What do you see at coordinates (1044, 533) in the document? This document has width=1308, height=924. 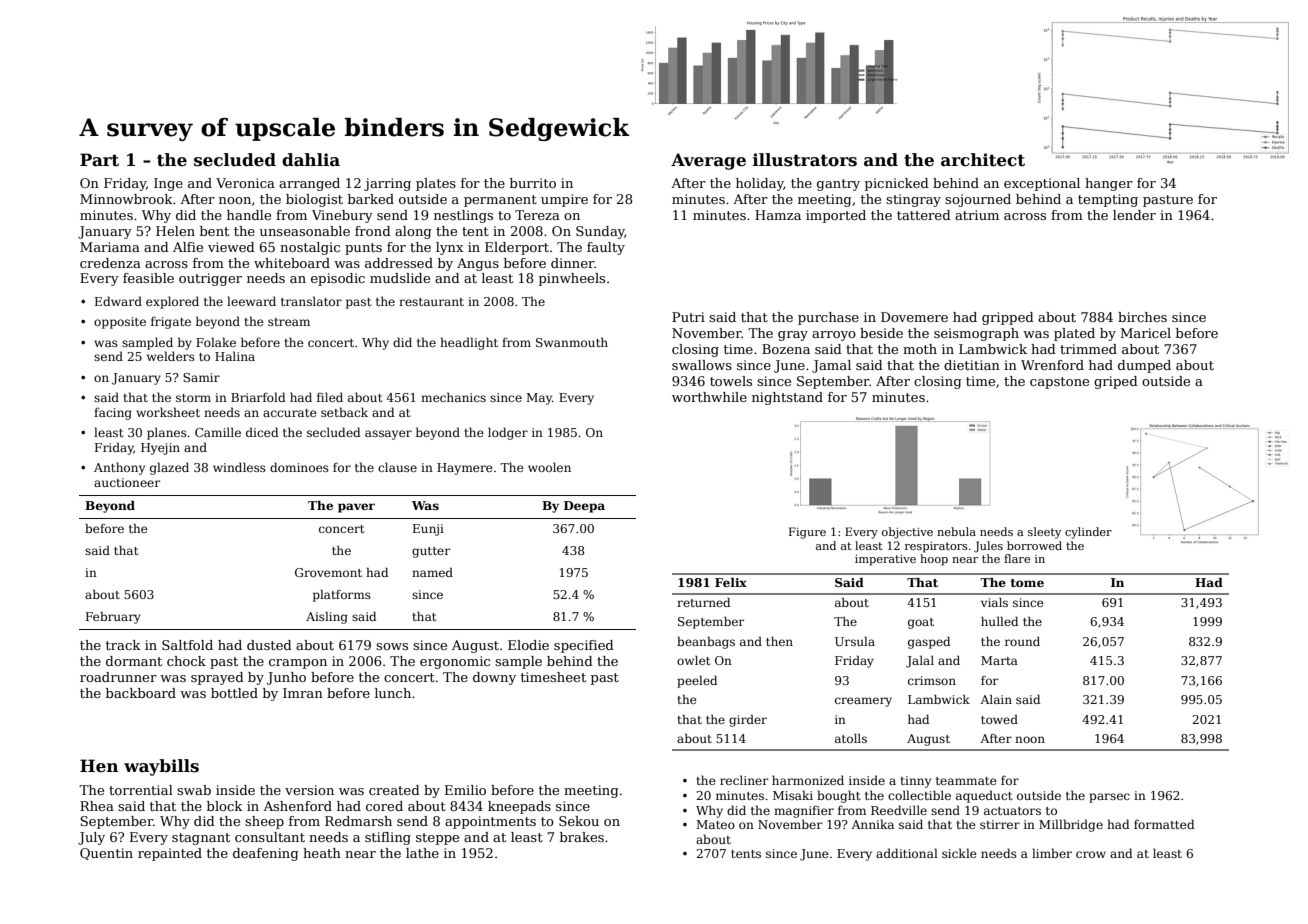 I see `sleety` at bounding box center [1044, 533].
